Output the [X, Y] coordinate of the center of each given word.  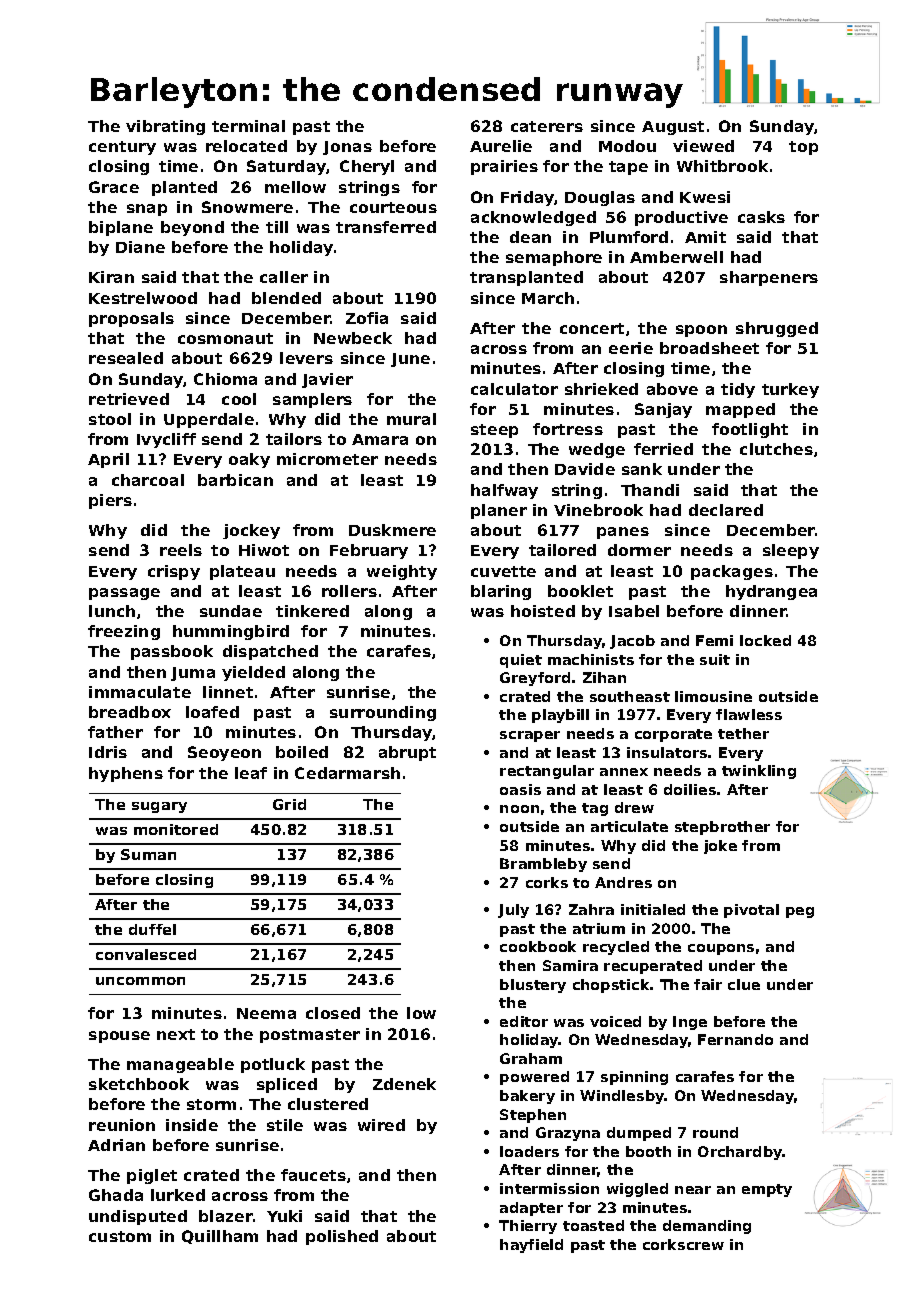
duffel [152, 929]
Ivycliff [166, 440]
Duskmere [392, 530]
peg [800, 912]
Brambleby [543, 865]
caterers [547, 126]
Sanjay [663, 410]
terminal [248, 126]
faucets [313, 1175]
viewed [703, 146]
